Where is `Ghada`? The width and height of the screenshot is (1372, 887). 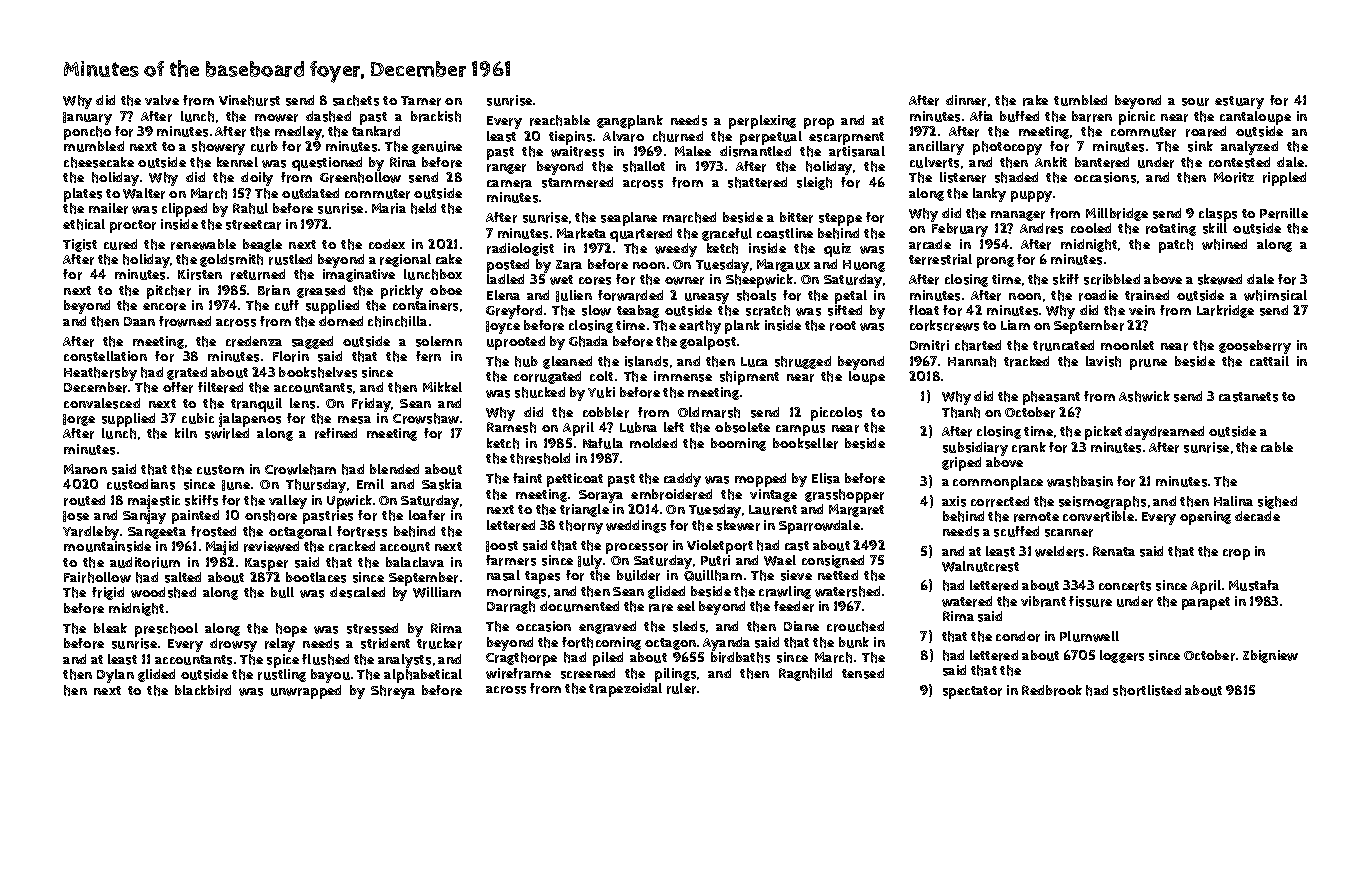
Ghada is located at coordinates (588, 341).
